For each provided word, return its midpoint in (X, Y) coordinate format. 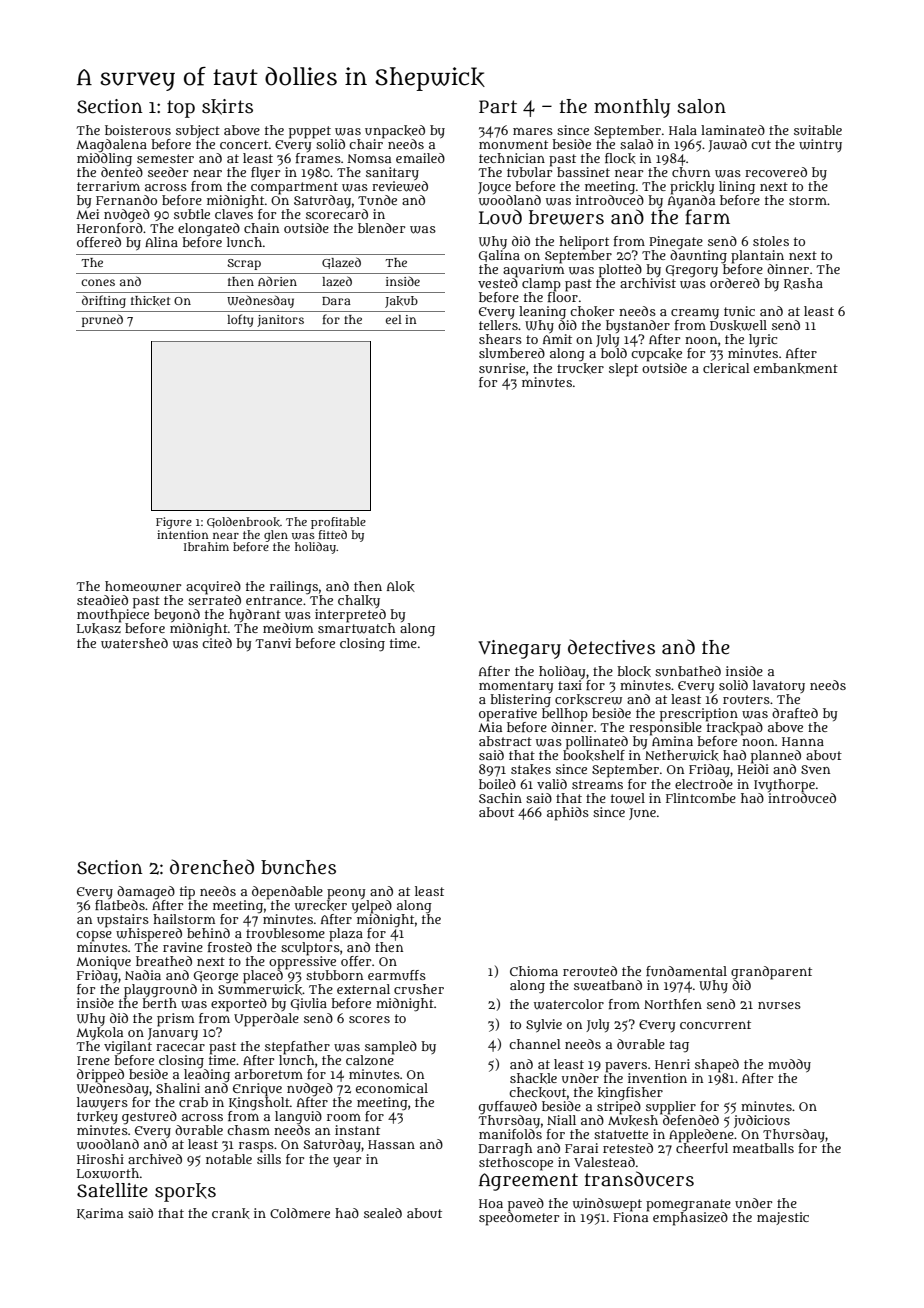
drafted (795, 713)
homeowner (143, 586)
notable (229, 1159)
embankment (796, 368)
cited (217, 643)
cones (98, 282)
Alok (401, 586)
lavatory (779, 686)
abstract (505, 741)
